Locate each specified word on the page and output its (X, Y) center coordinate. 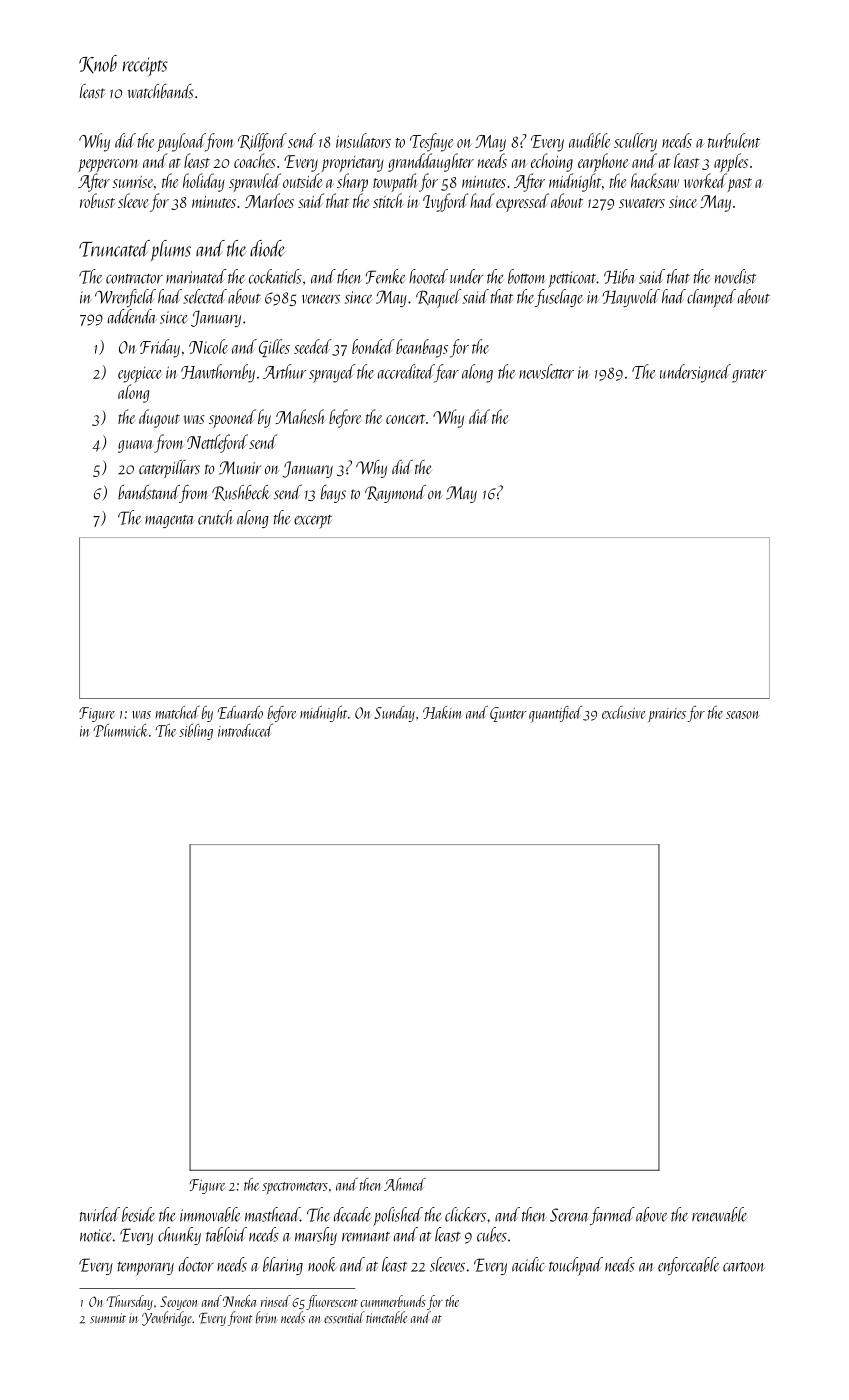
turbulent (734, 140)
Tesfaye (431, 142)
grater (749, 376)
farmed (612, 1216)
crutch (216, 517)
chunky (179, 1236)
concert (405, 419)
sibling (196, 732)
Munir (240, 468)
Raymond (395, 494)
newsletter (546, 371)
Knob (98, 64)
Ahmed (405, 1184)
